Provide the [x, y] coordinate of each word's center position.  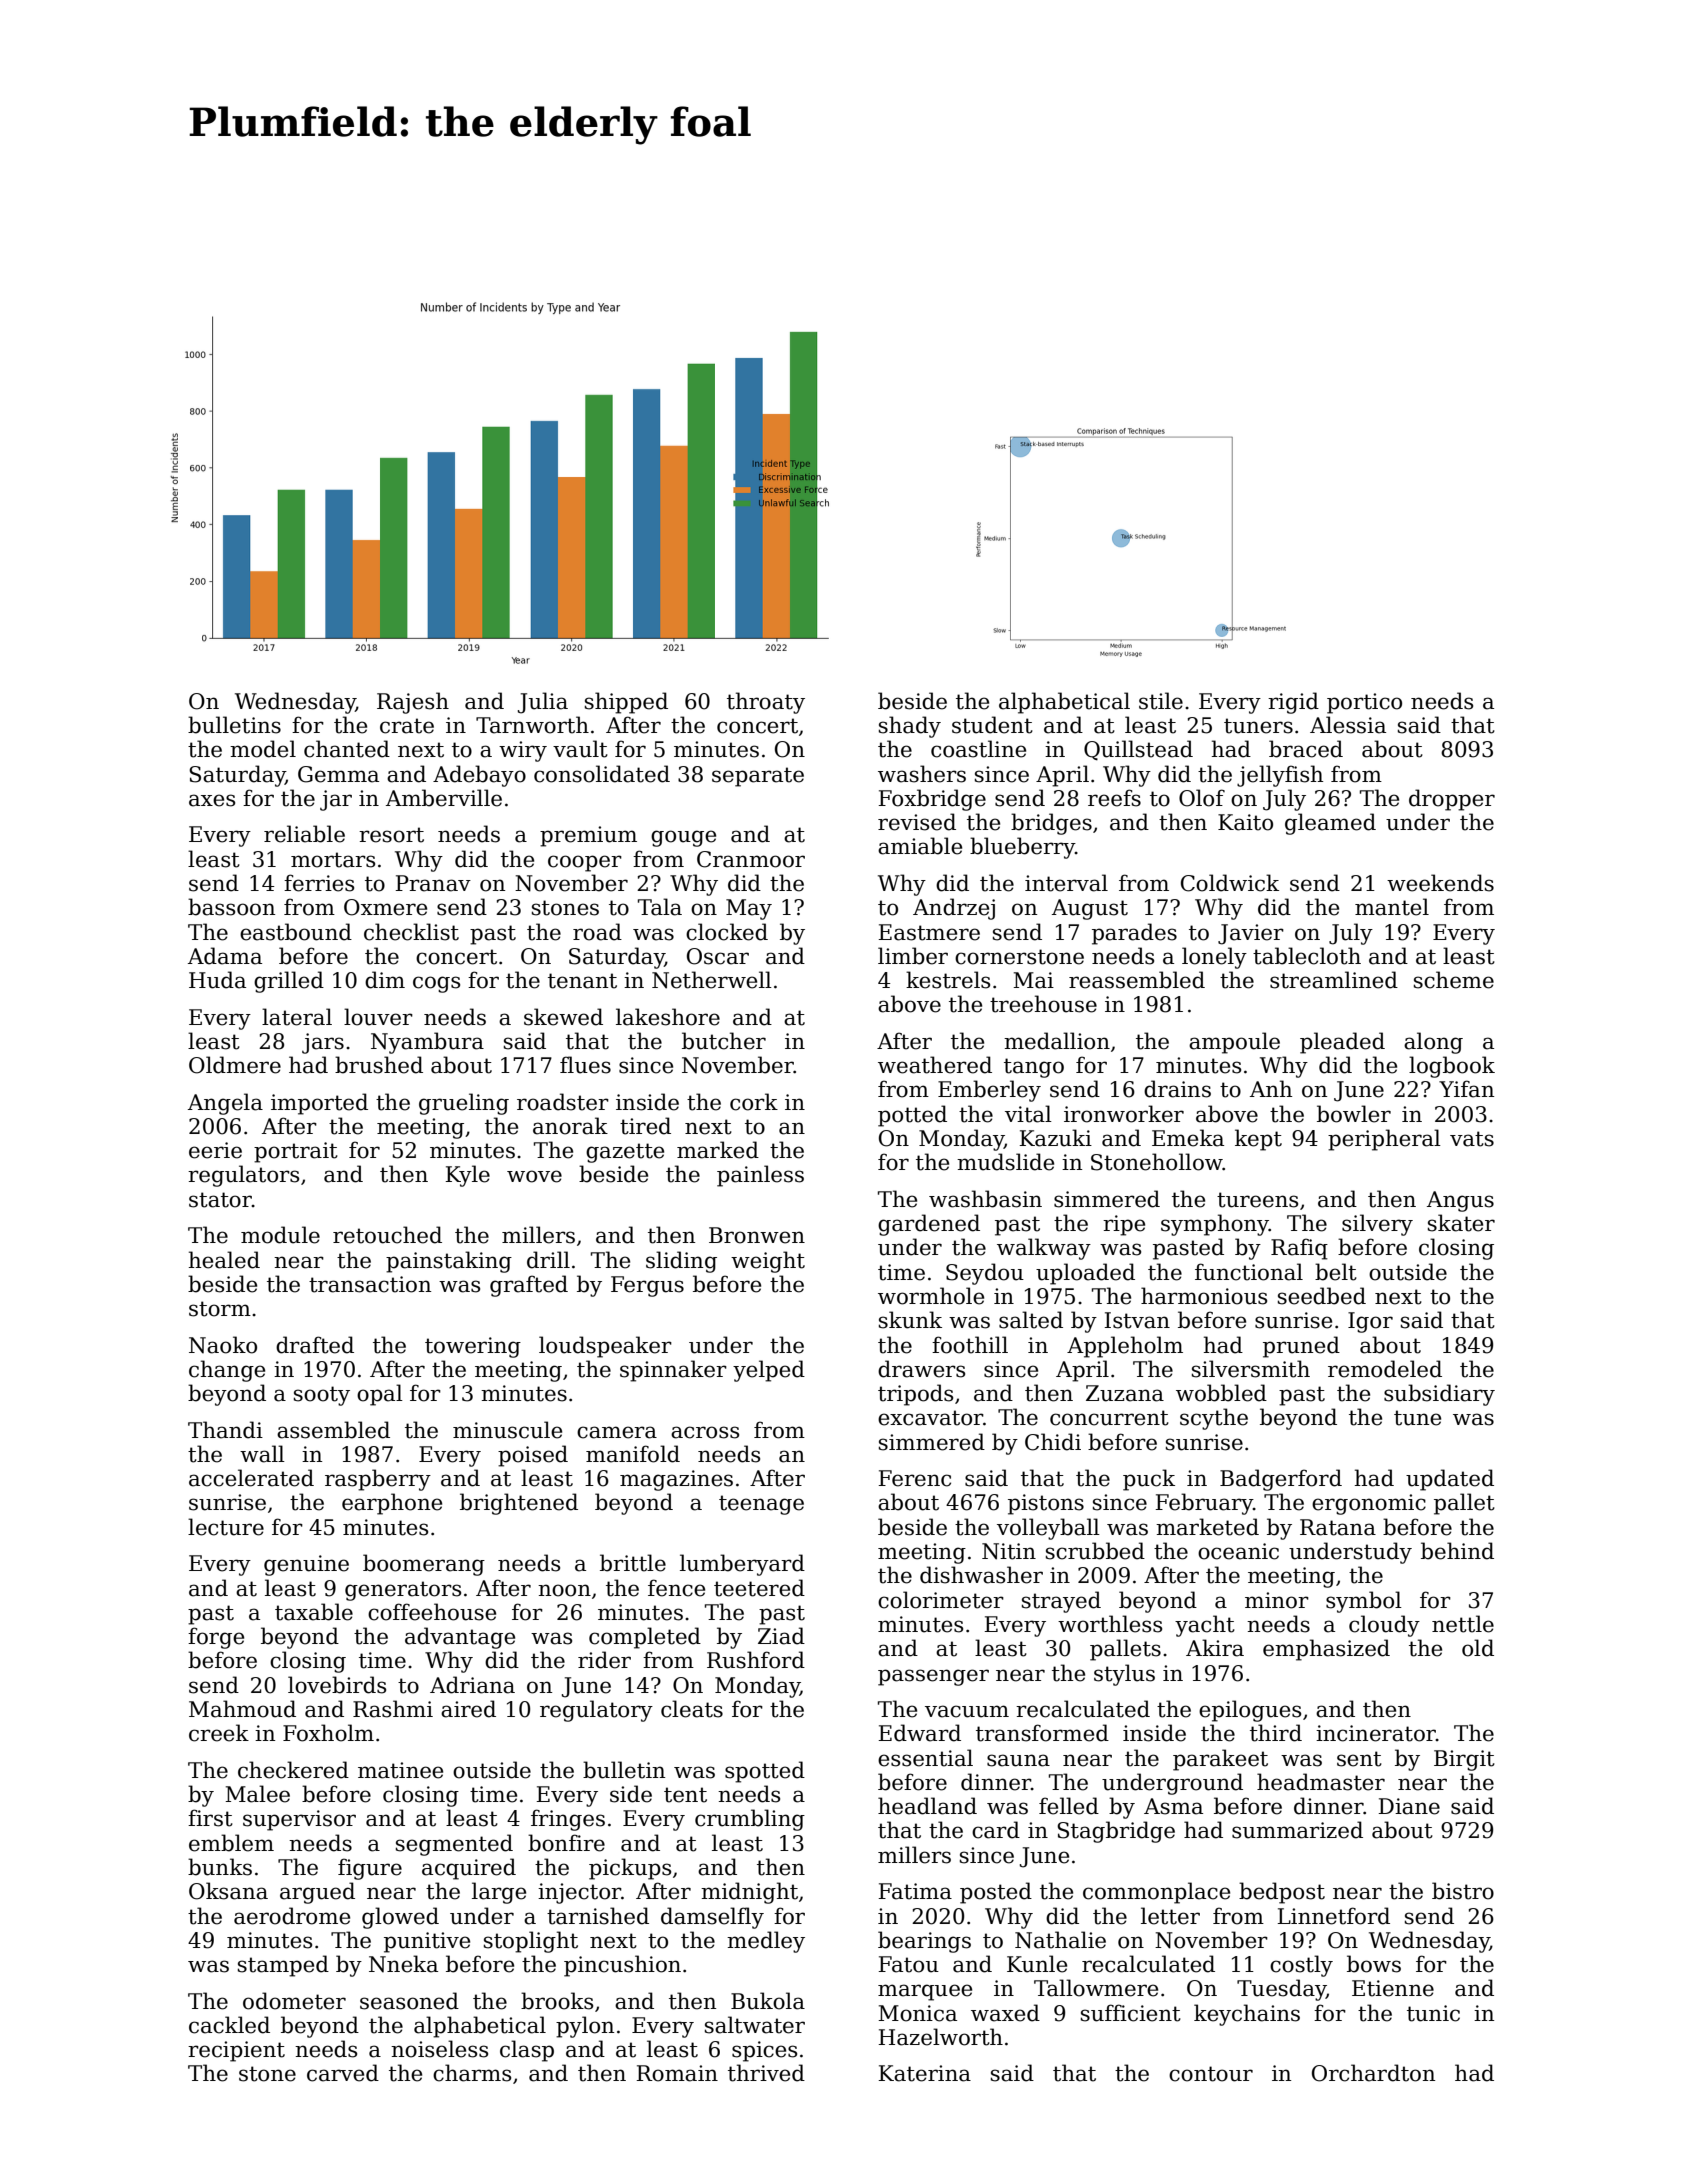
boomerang [424, 1565]
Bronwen [757, 1235]
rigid [1293, 703]
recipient [236, 2051]
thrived [766, 2073]
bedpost [1282, 1893]
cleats [692, 1709]
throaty [766, 703]
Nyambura [427, 1043]
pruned [1301, 1347]
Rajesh [413, 703]
